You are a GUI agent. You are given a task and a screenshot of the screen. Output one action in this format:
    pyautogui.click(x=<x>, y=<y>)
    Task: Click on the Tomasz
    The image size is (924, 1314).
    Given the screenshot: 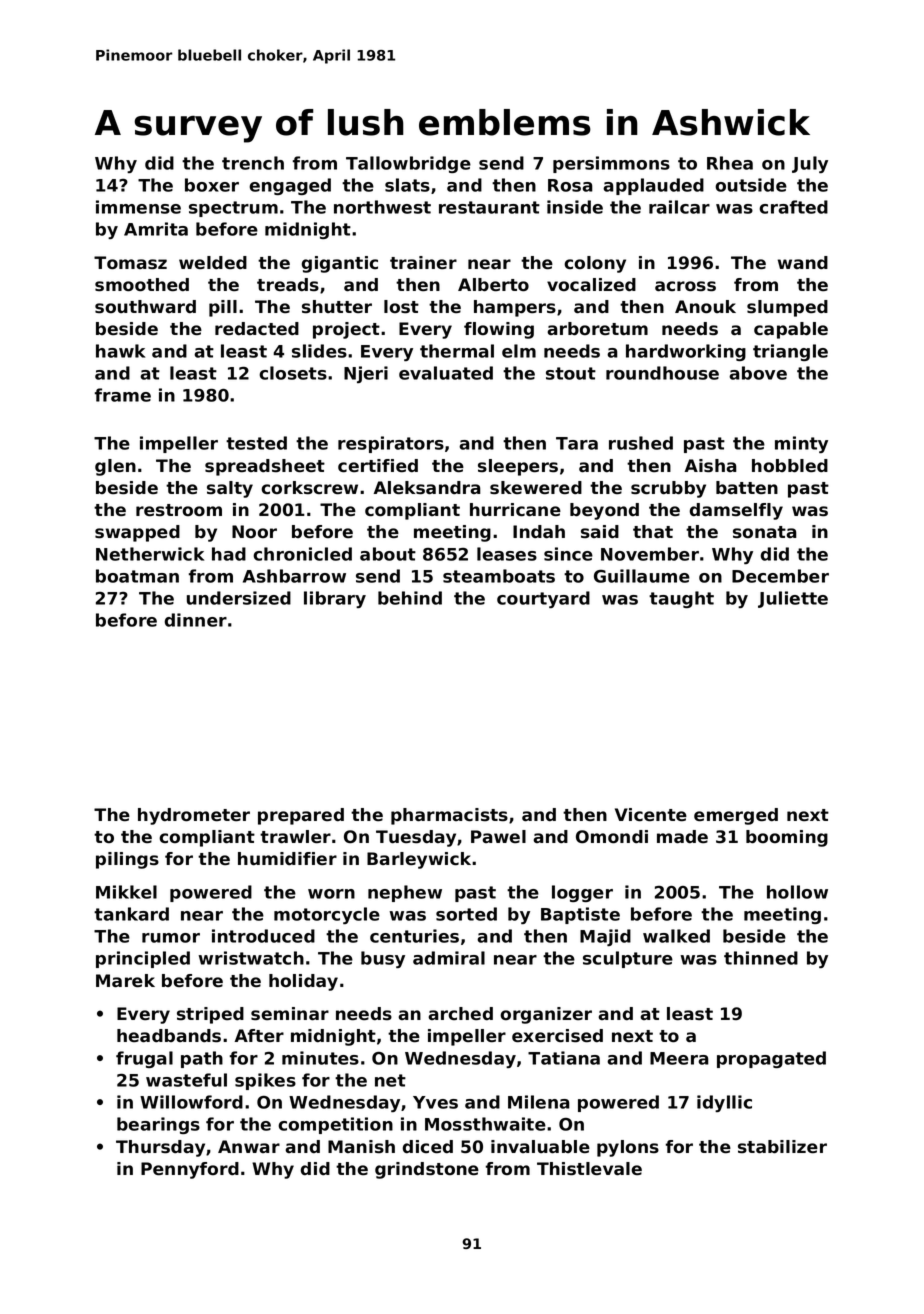 What is the action you would take?
    pyautogui.click(x=130, y=263)
